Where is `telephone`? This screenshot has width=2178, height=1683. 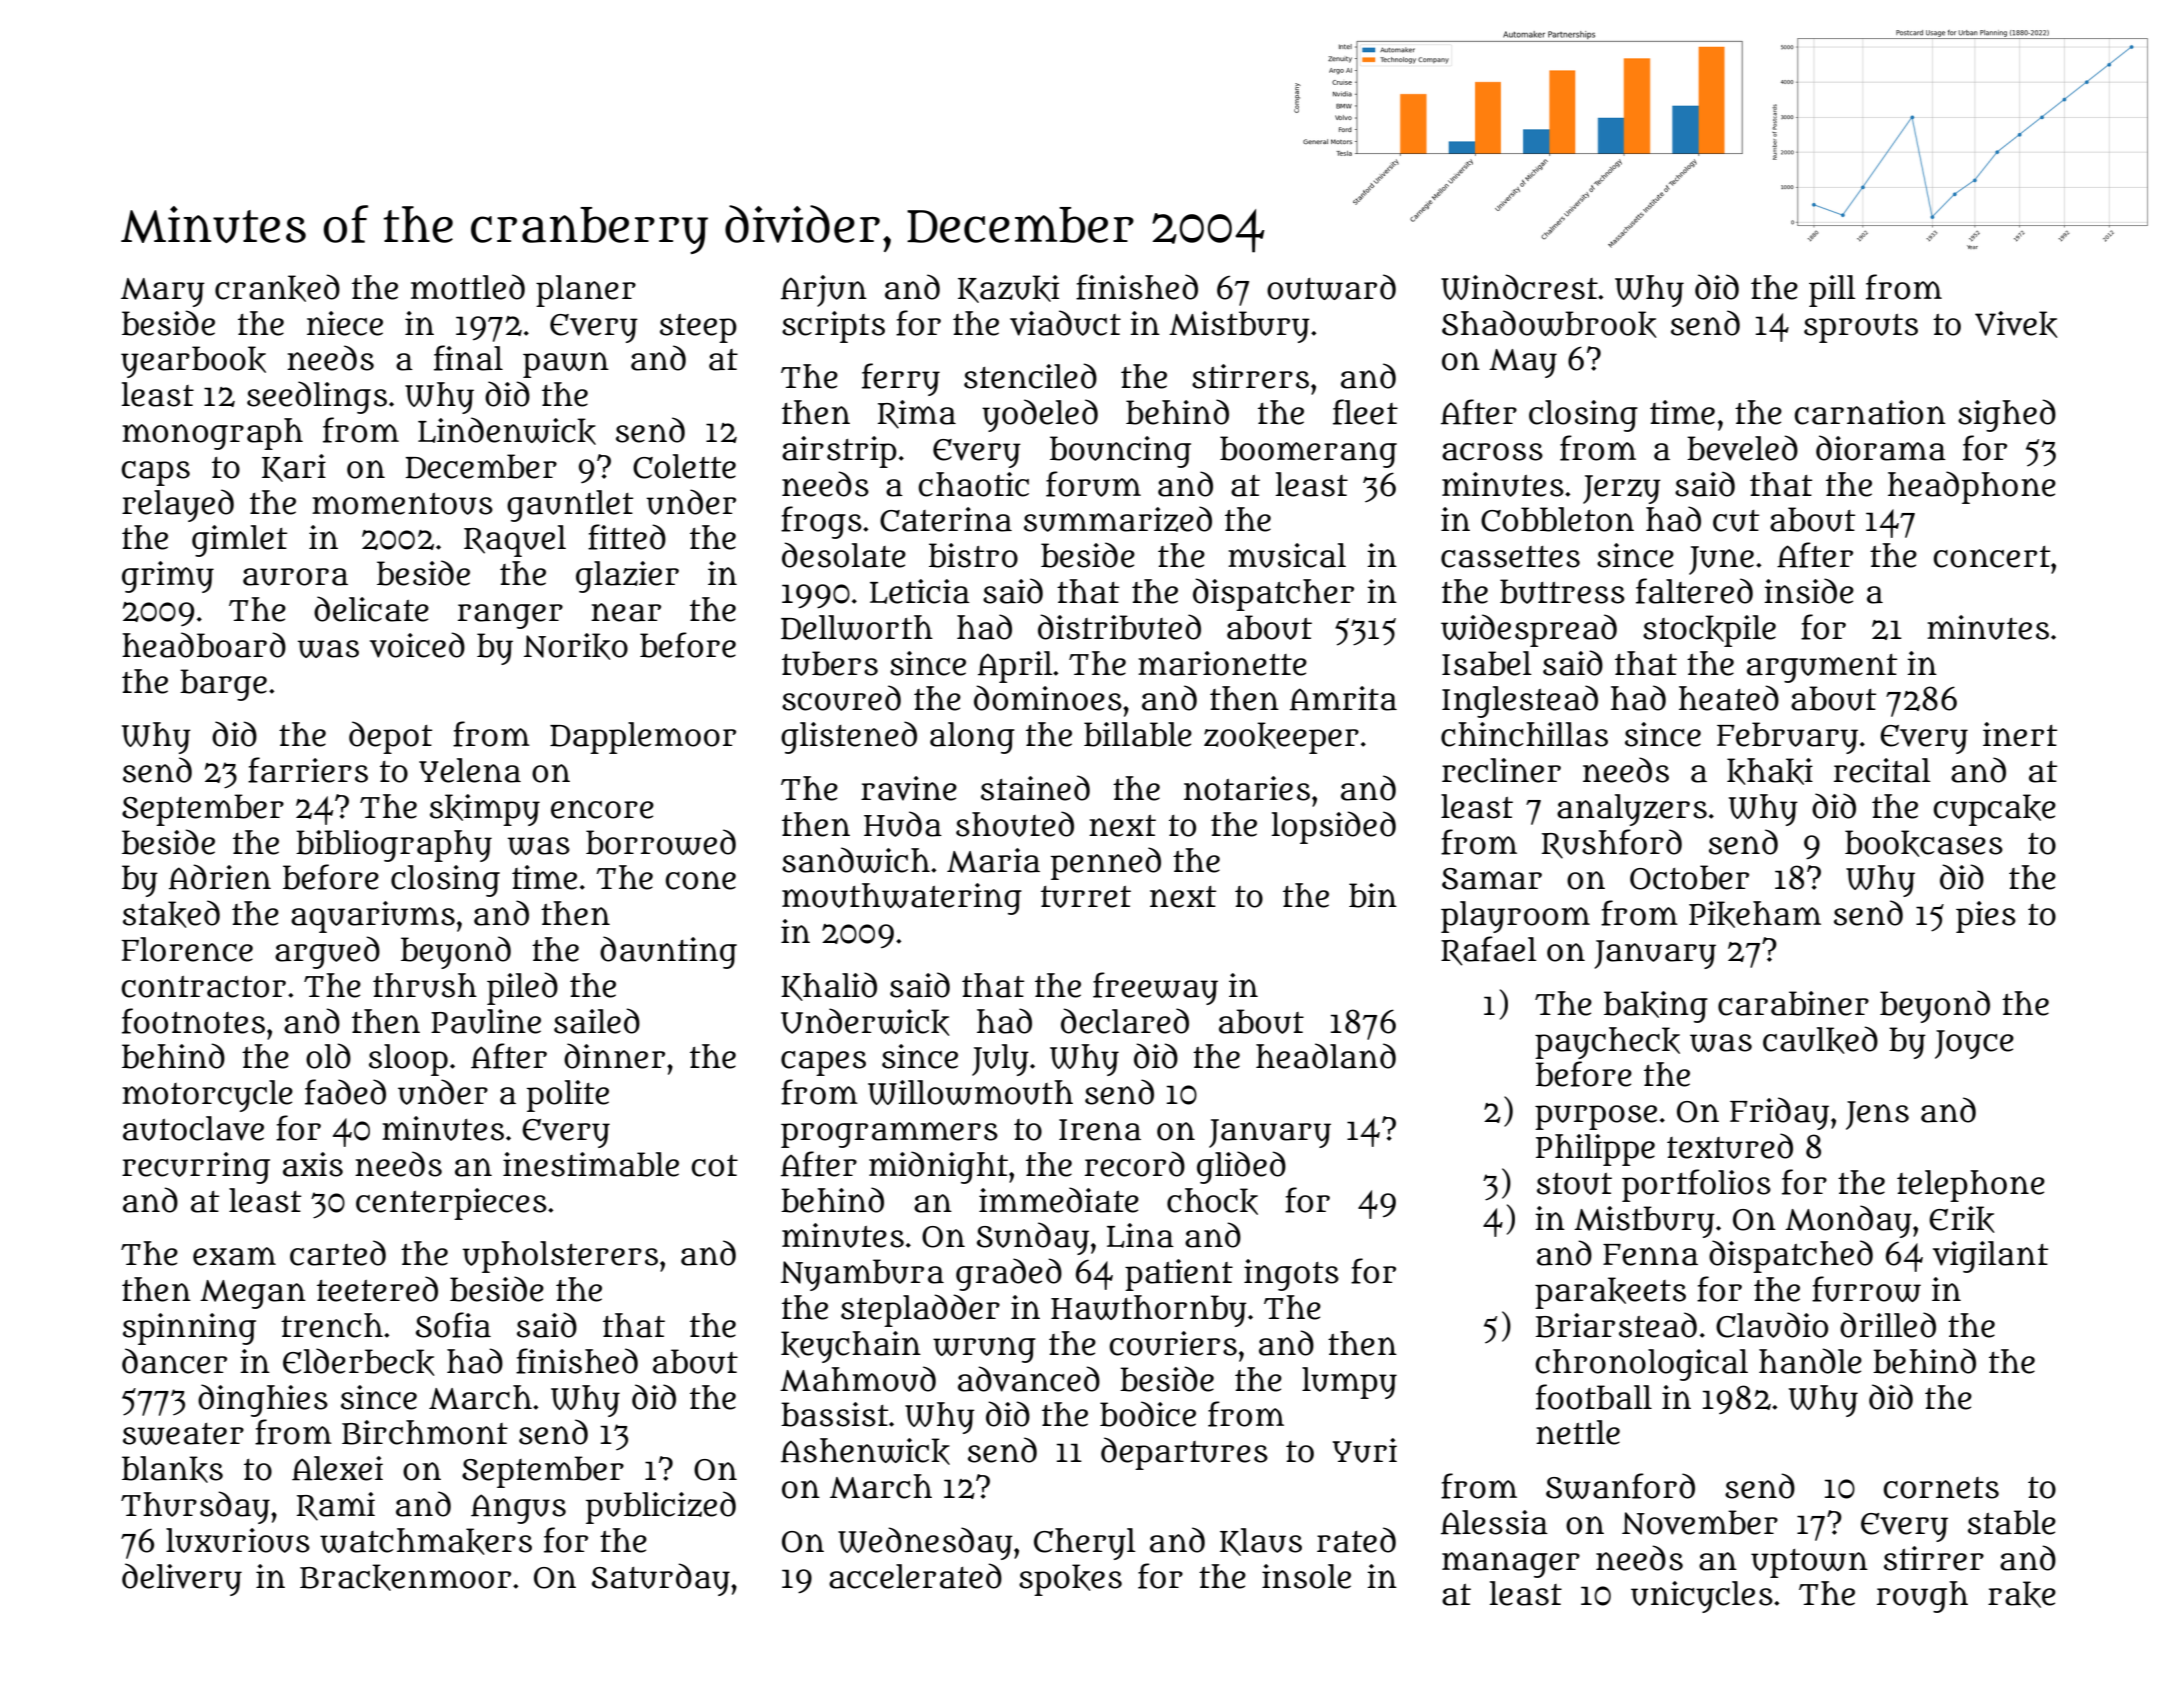
telephone is located at coordinates (1971, 1186).
